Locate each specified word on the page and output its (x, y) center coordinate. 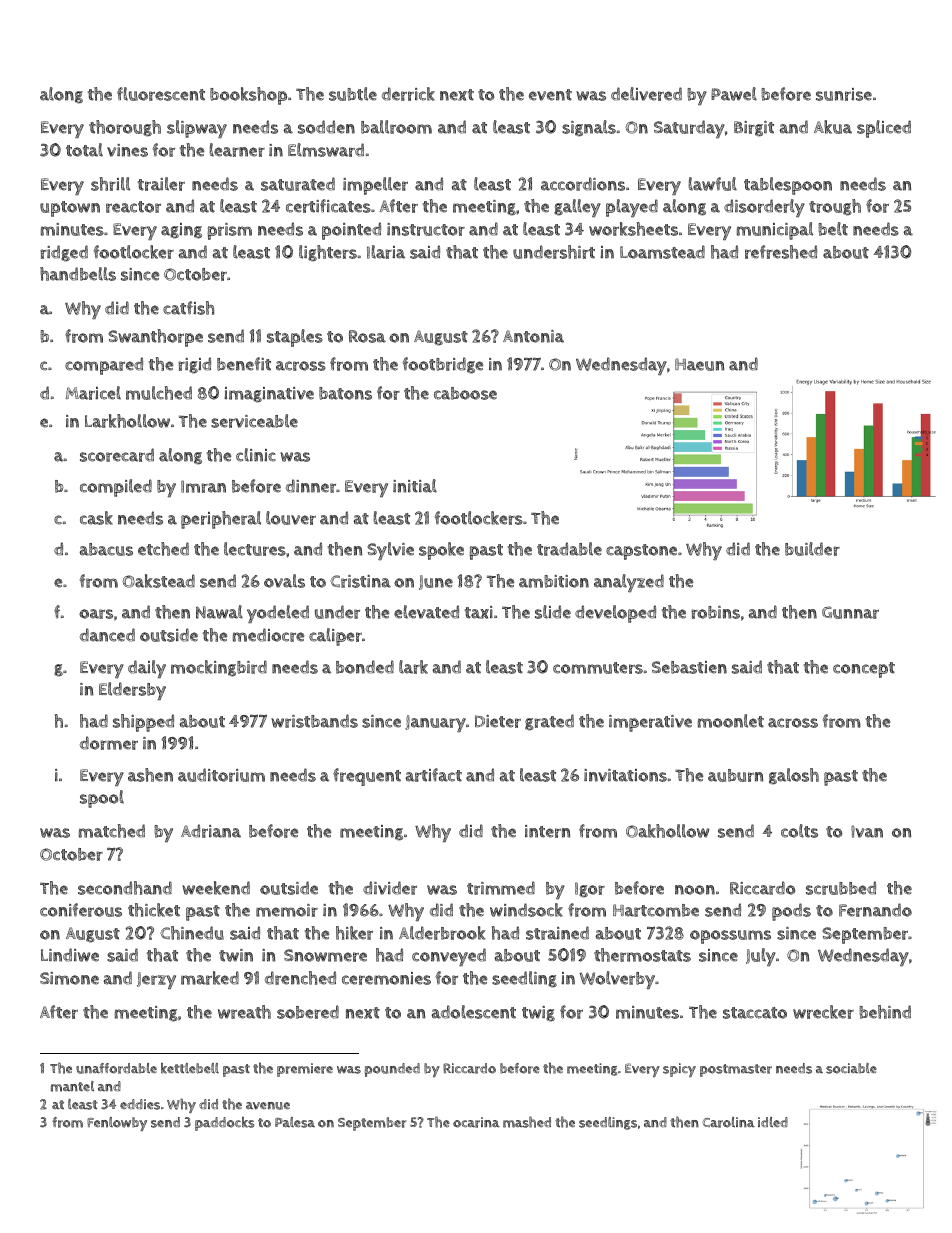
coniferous (81, 910)
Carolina (728, 1122)
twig (538, 1014)
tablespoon (788, 186)
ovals (284, 581)
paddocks (225, 1124)
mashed (527, 1122)
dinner (311, 486)
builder (812, 549)
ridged (64, 253)
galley (577, 208)
